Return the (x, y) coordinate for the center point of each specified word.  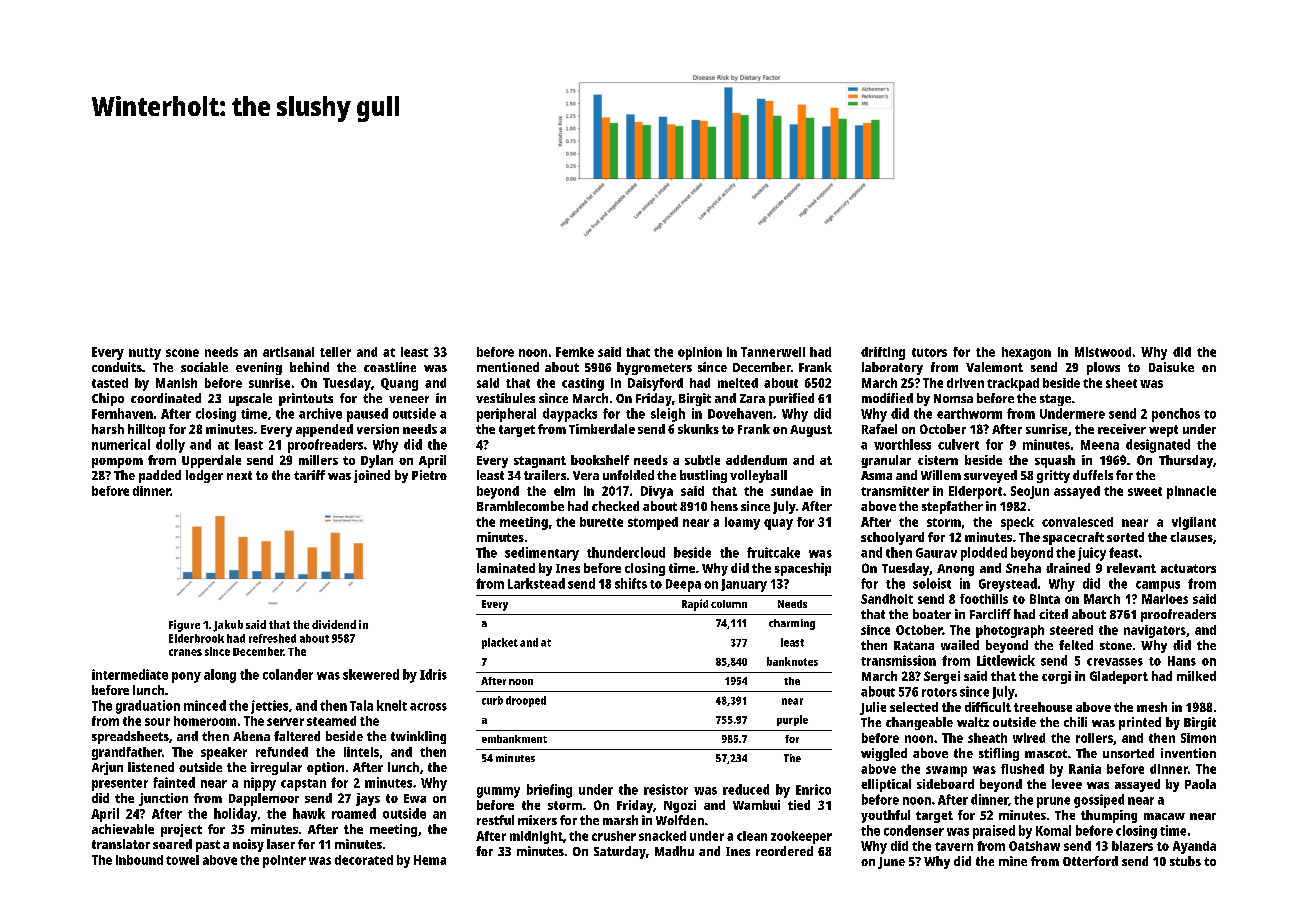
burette (601, 522)
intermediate (130, 674)
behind (309, 367)
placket (500, 643)
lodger (204, 476)
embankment (514, 739)
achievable (123, 829)
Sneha (1023, 568)
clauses (1191, 537)
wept (1163, 431)
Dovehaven (740, 413)
